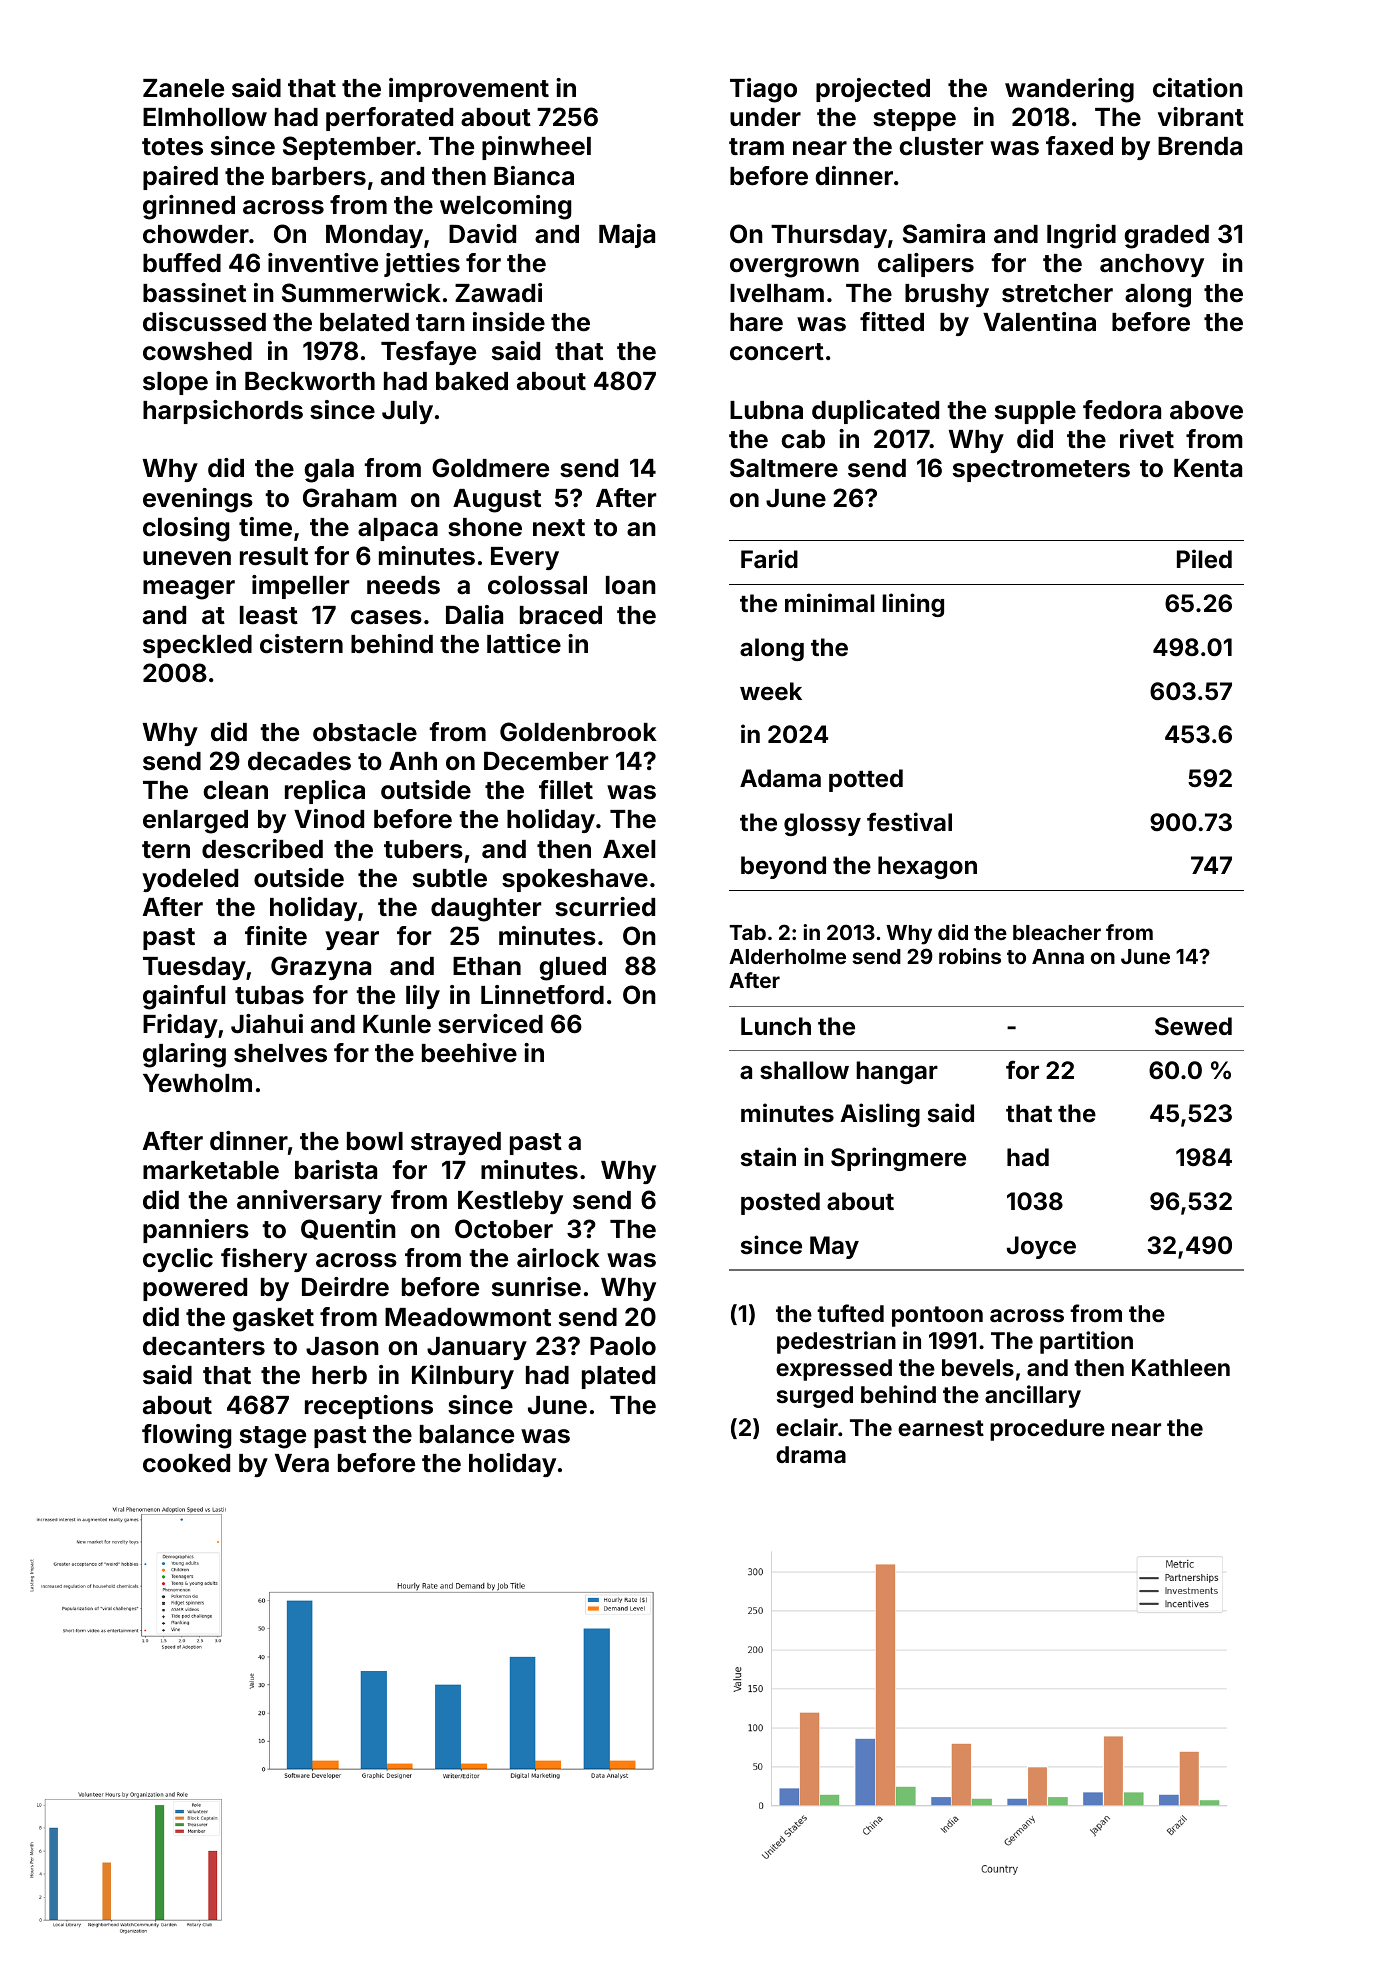 This screenshot has height=1969, width=1386. Describe the element at coordinates (273, 1320) in the screenshot. I see `gasket` at that location.
